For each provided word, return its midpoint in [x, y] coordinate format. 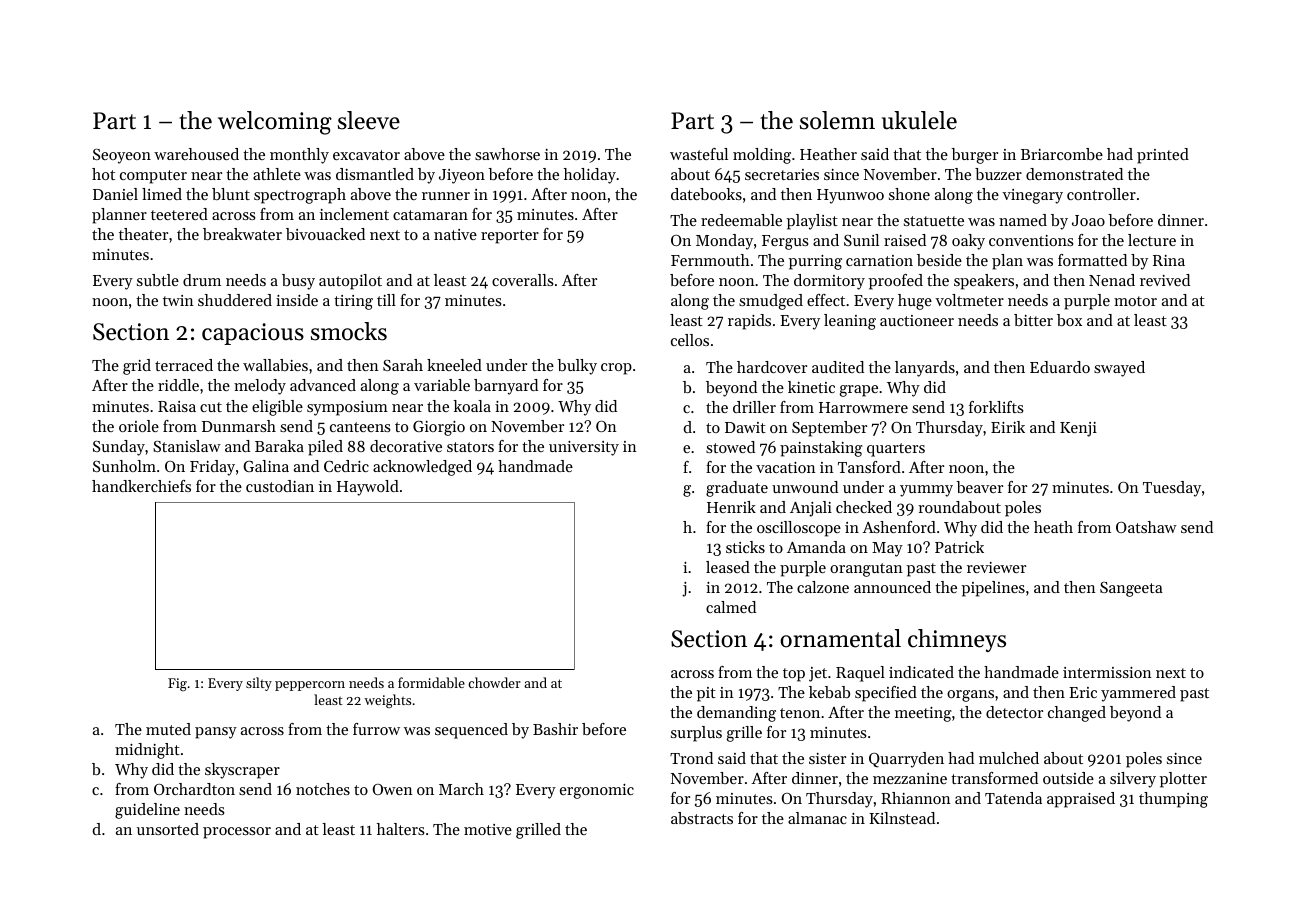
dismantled [375, 174]
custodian [280, 486]
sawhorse [507, 154]
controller [1101, 194]
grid [137, 367]
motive [488, 829]
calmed [731, 607]
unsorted [168, 829]
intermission [1107, 672]
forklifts [996, 407]
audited [838, 367]
